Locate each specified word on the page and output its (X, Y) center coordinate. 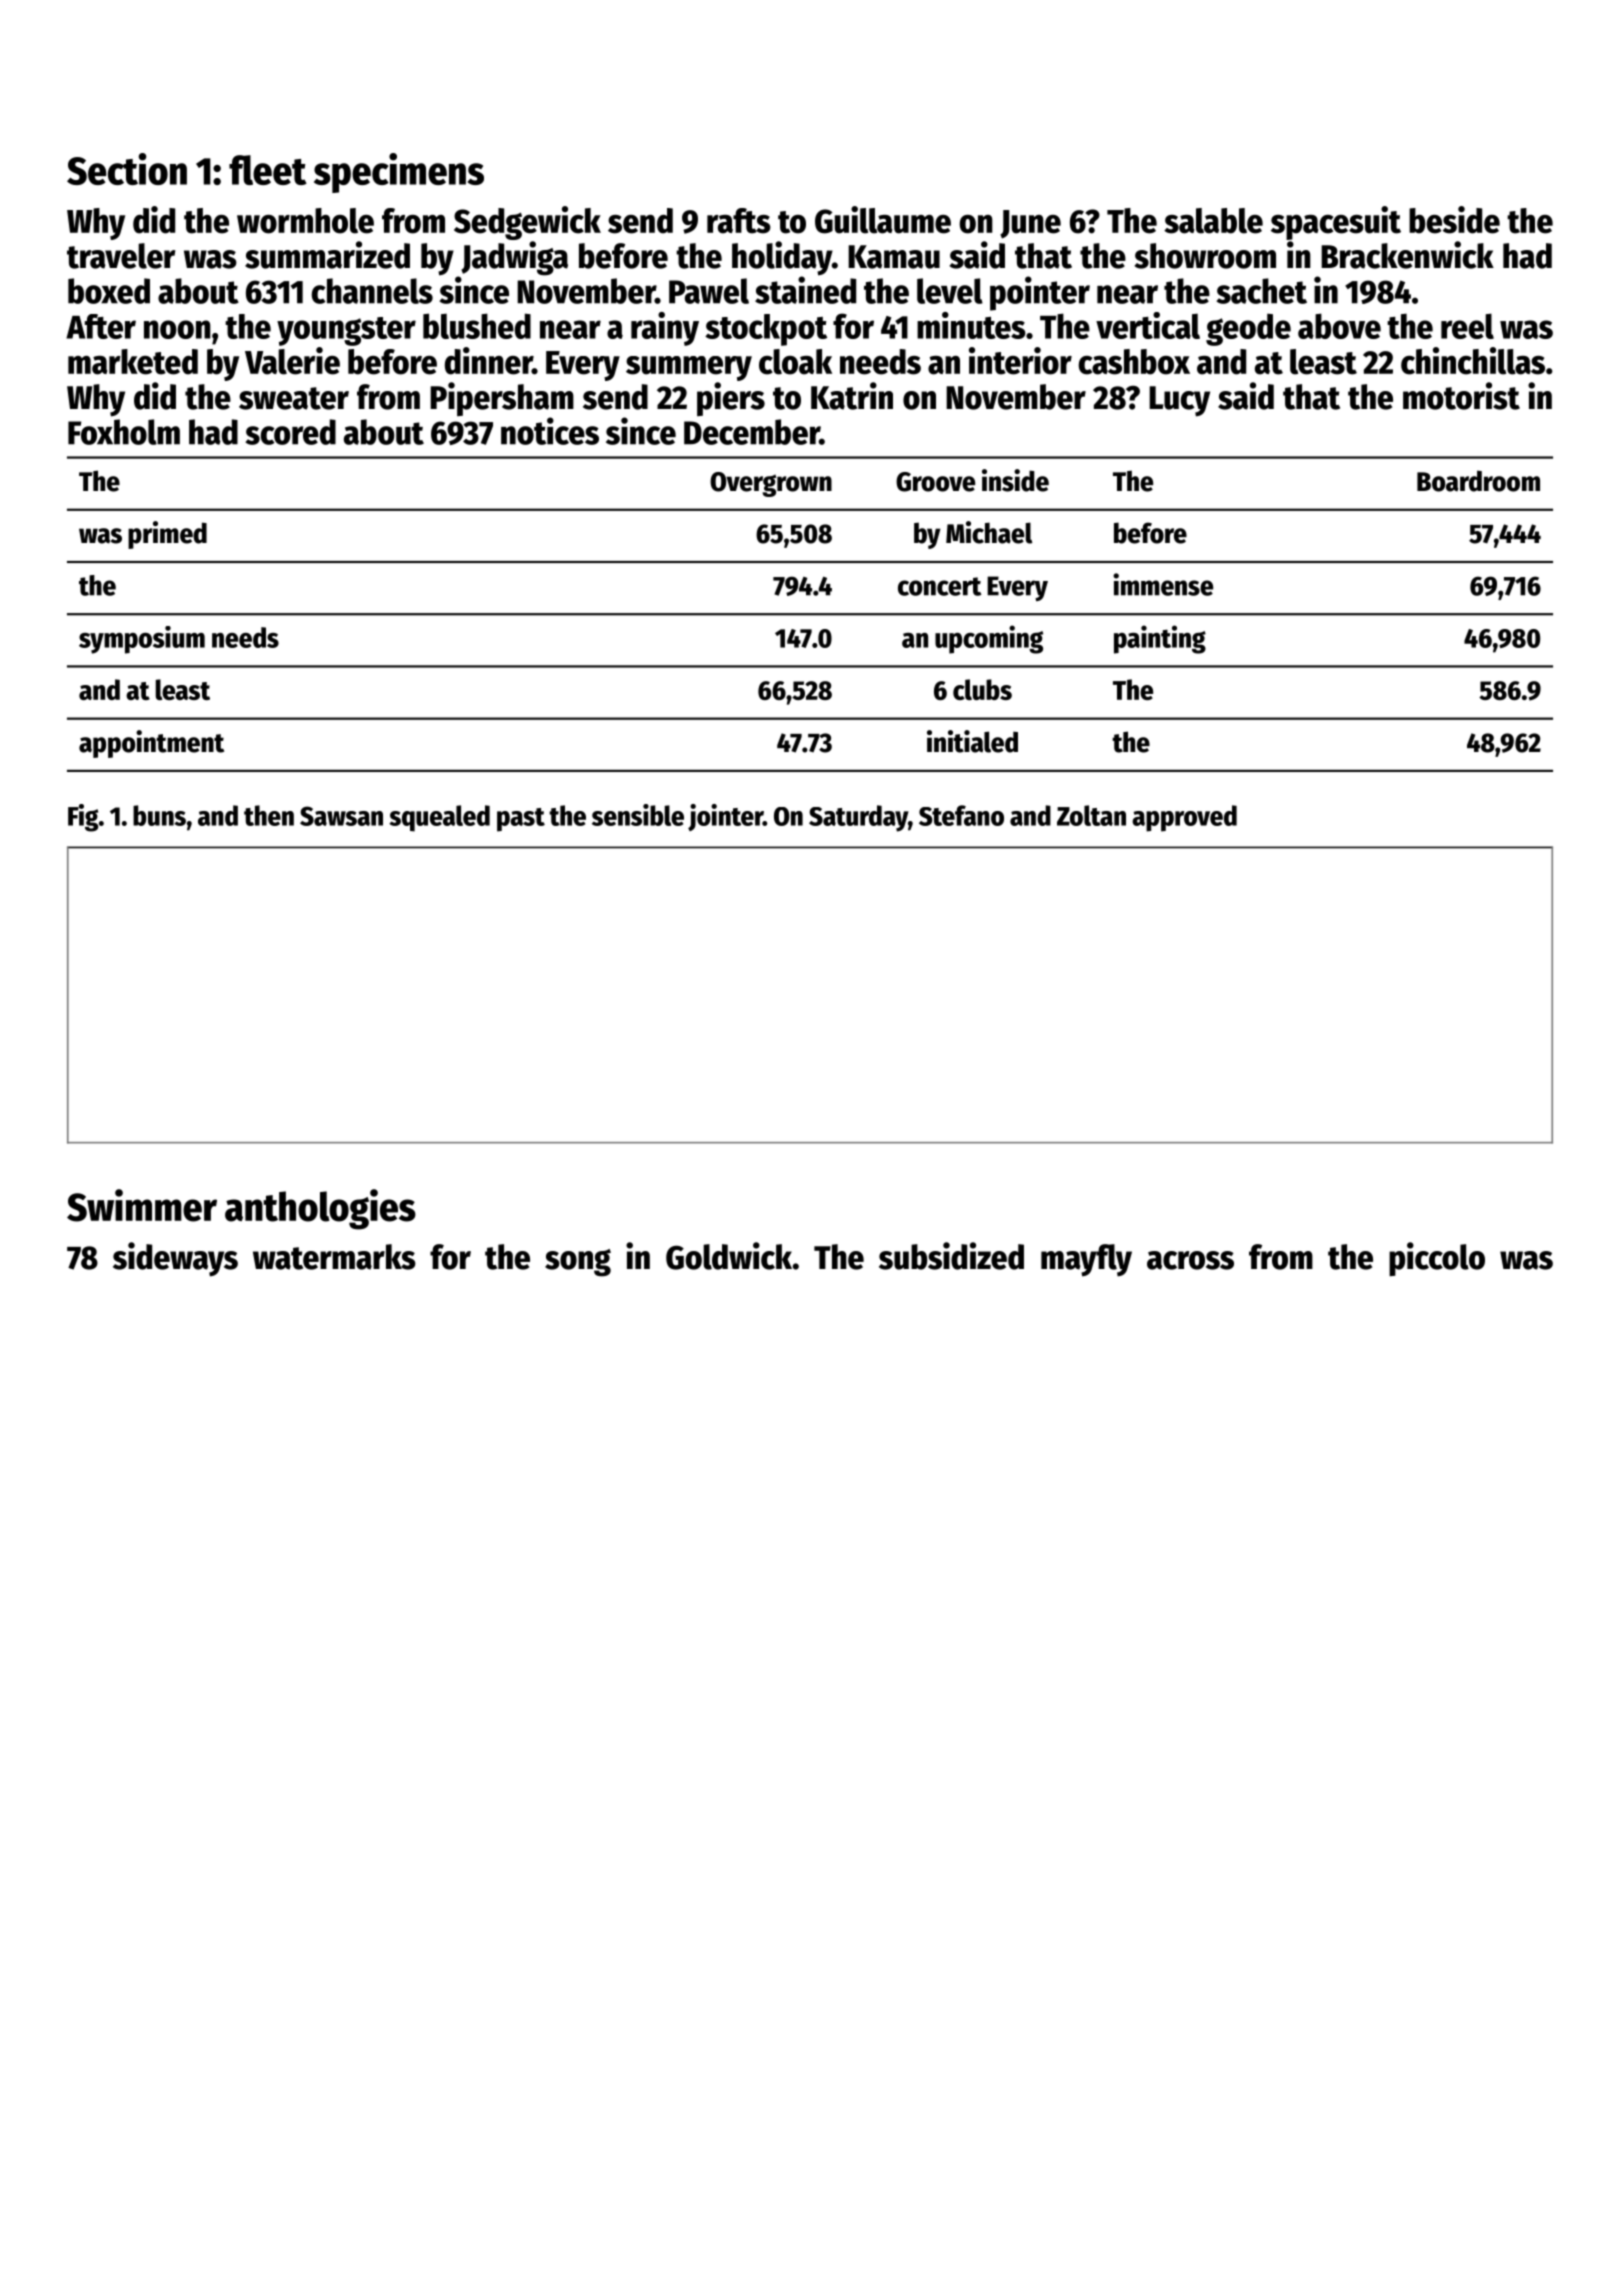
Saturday (858, 818)
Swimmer (142, 1205)
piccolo (1437, 1259)
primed (167, 535)
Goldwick (729, 1256)
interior (1020, 361)
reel (1467, 326)
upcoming (989, 639)
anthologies (320, 1209)
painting (1160, 639)
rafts (739, 221)
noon (177, 329)
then (269, 815)
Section (127, 169)
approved (1184, 818)
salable (1213, 221)
